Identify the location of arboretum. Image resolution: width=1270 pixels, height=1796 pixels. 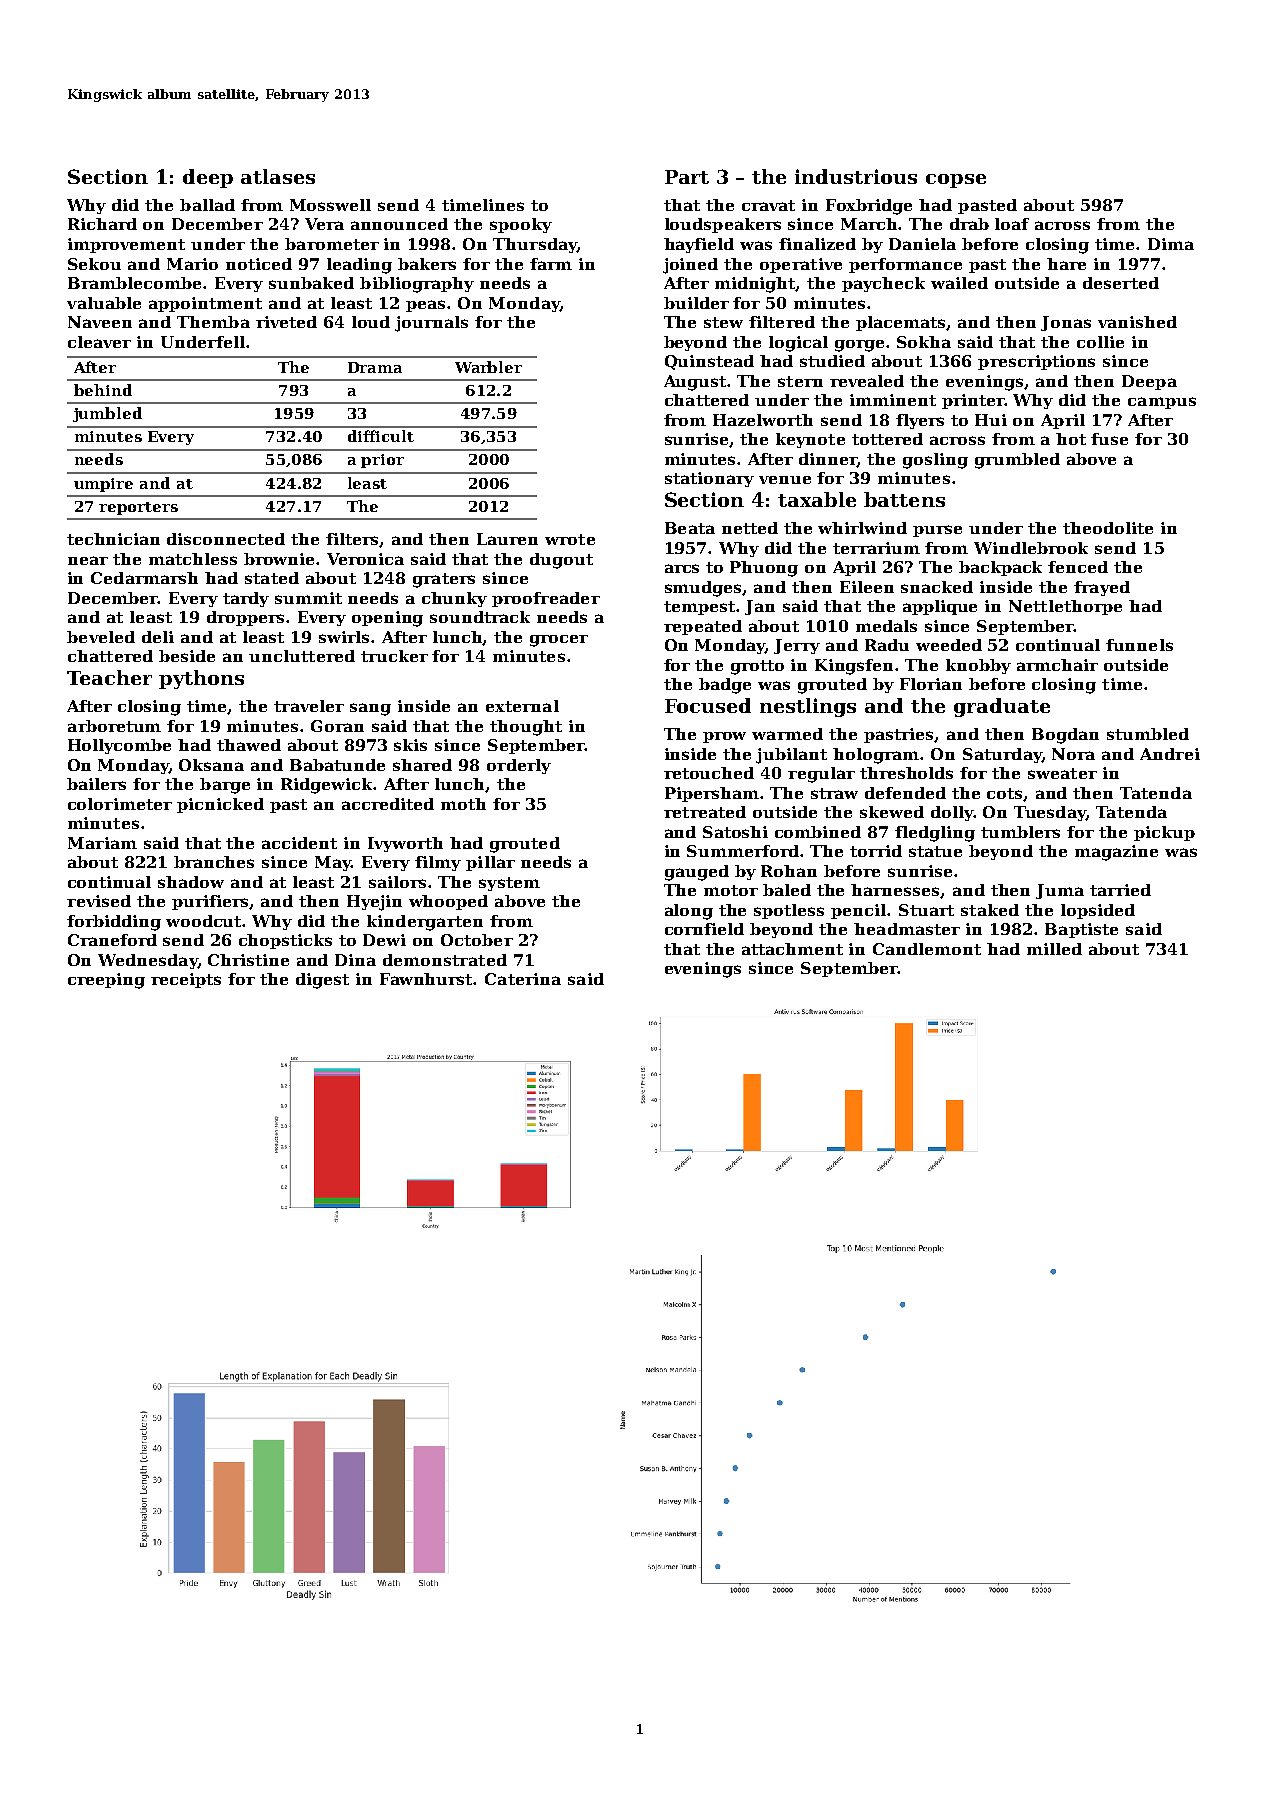
(114, 726).
